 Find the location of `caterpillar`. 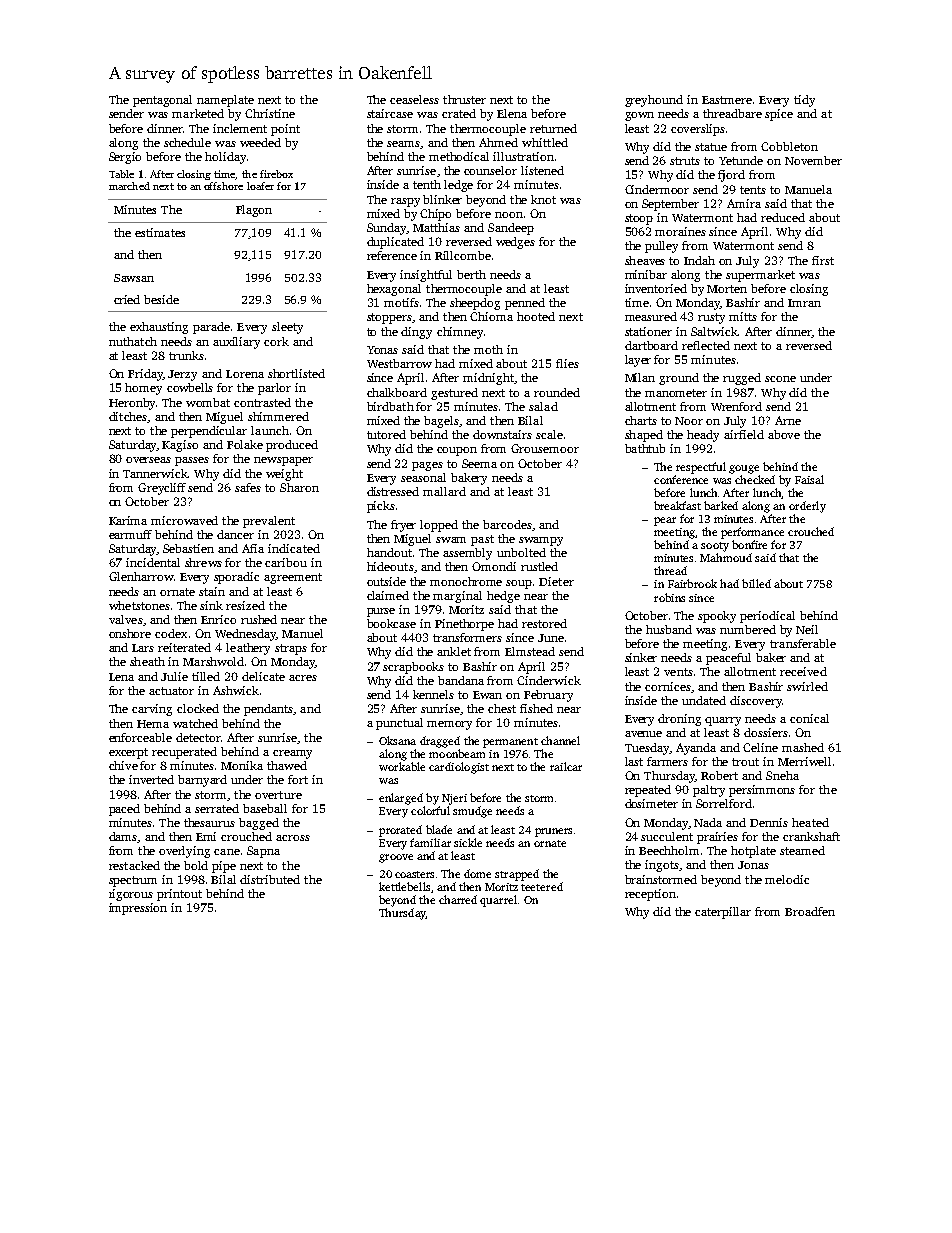

caterpillar is located at coordinates (723, 913).
